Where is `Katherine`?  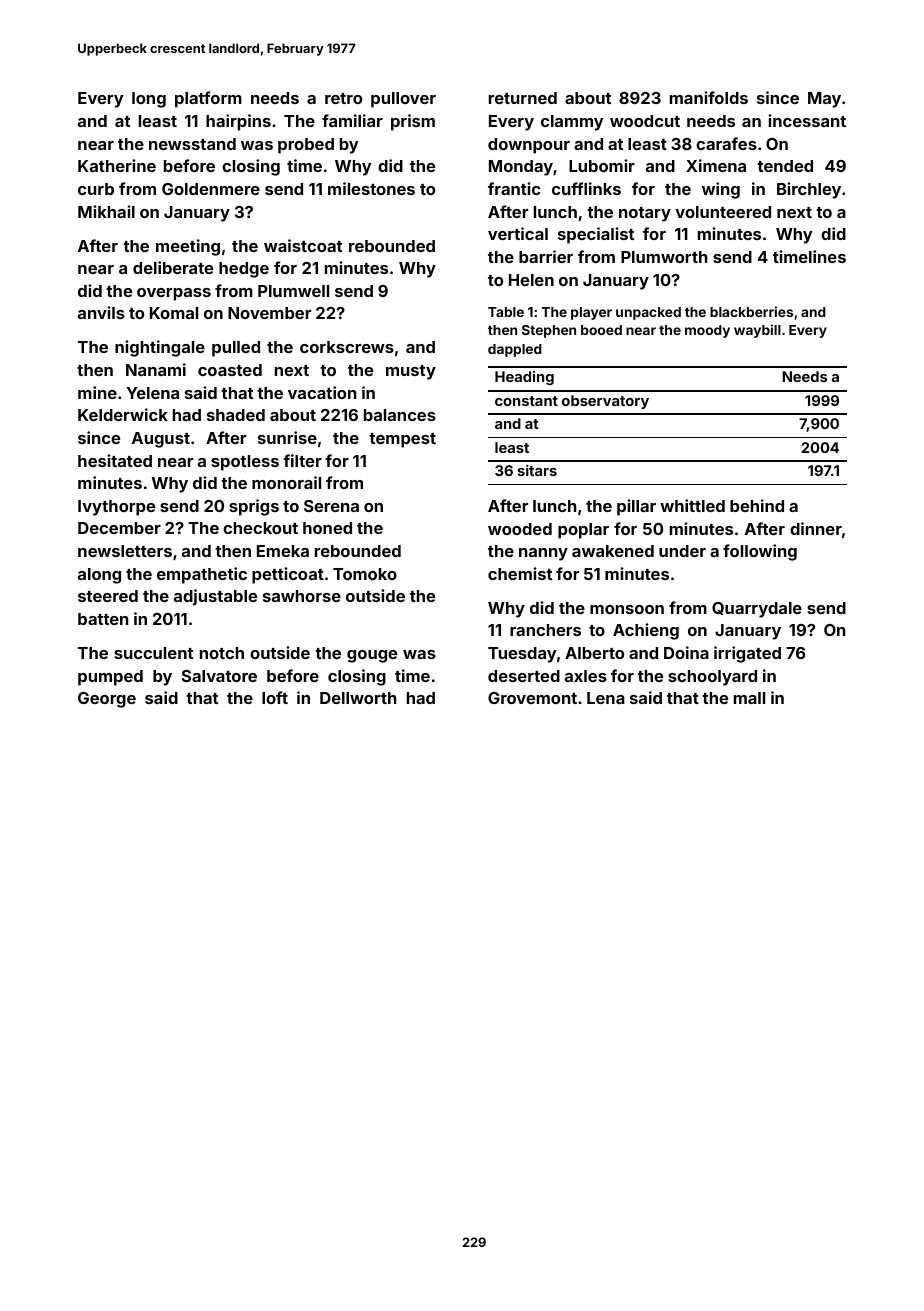
Katherine is located at coordinates (117, 165).
